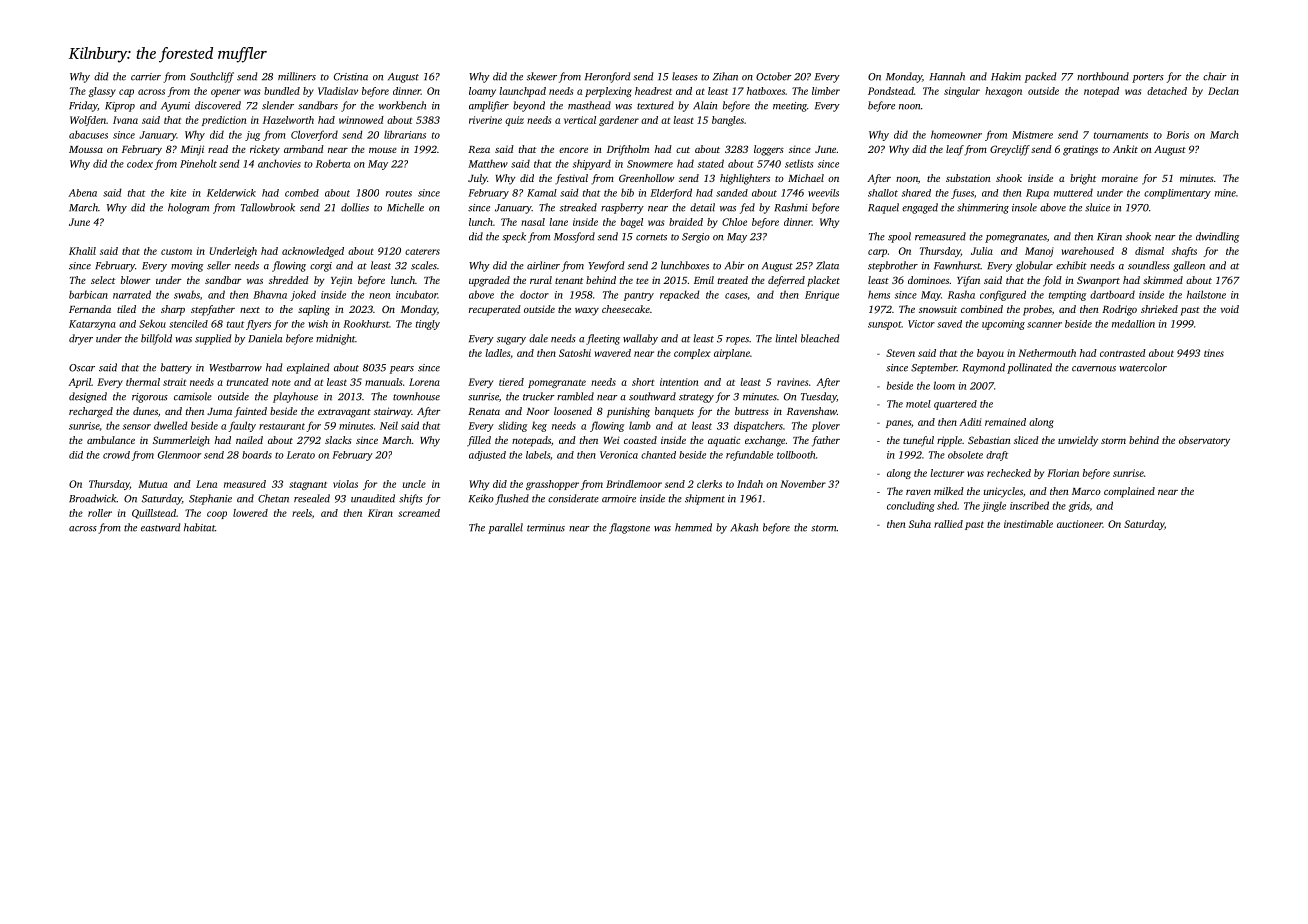 The width and height of the page is (1308, 924). What do you see at coordinates (137, 427) in the page?
I see `sensor` at bounding box center [137, 427].
